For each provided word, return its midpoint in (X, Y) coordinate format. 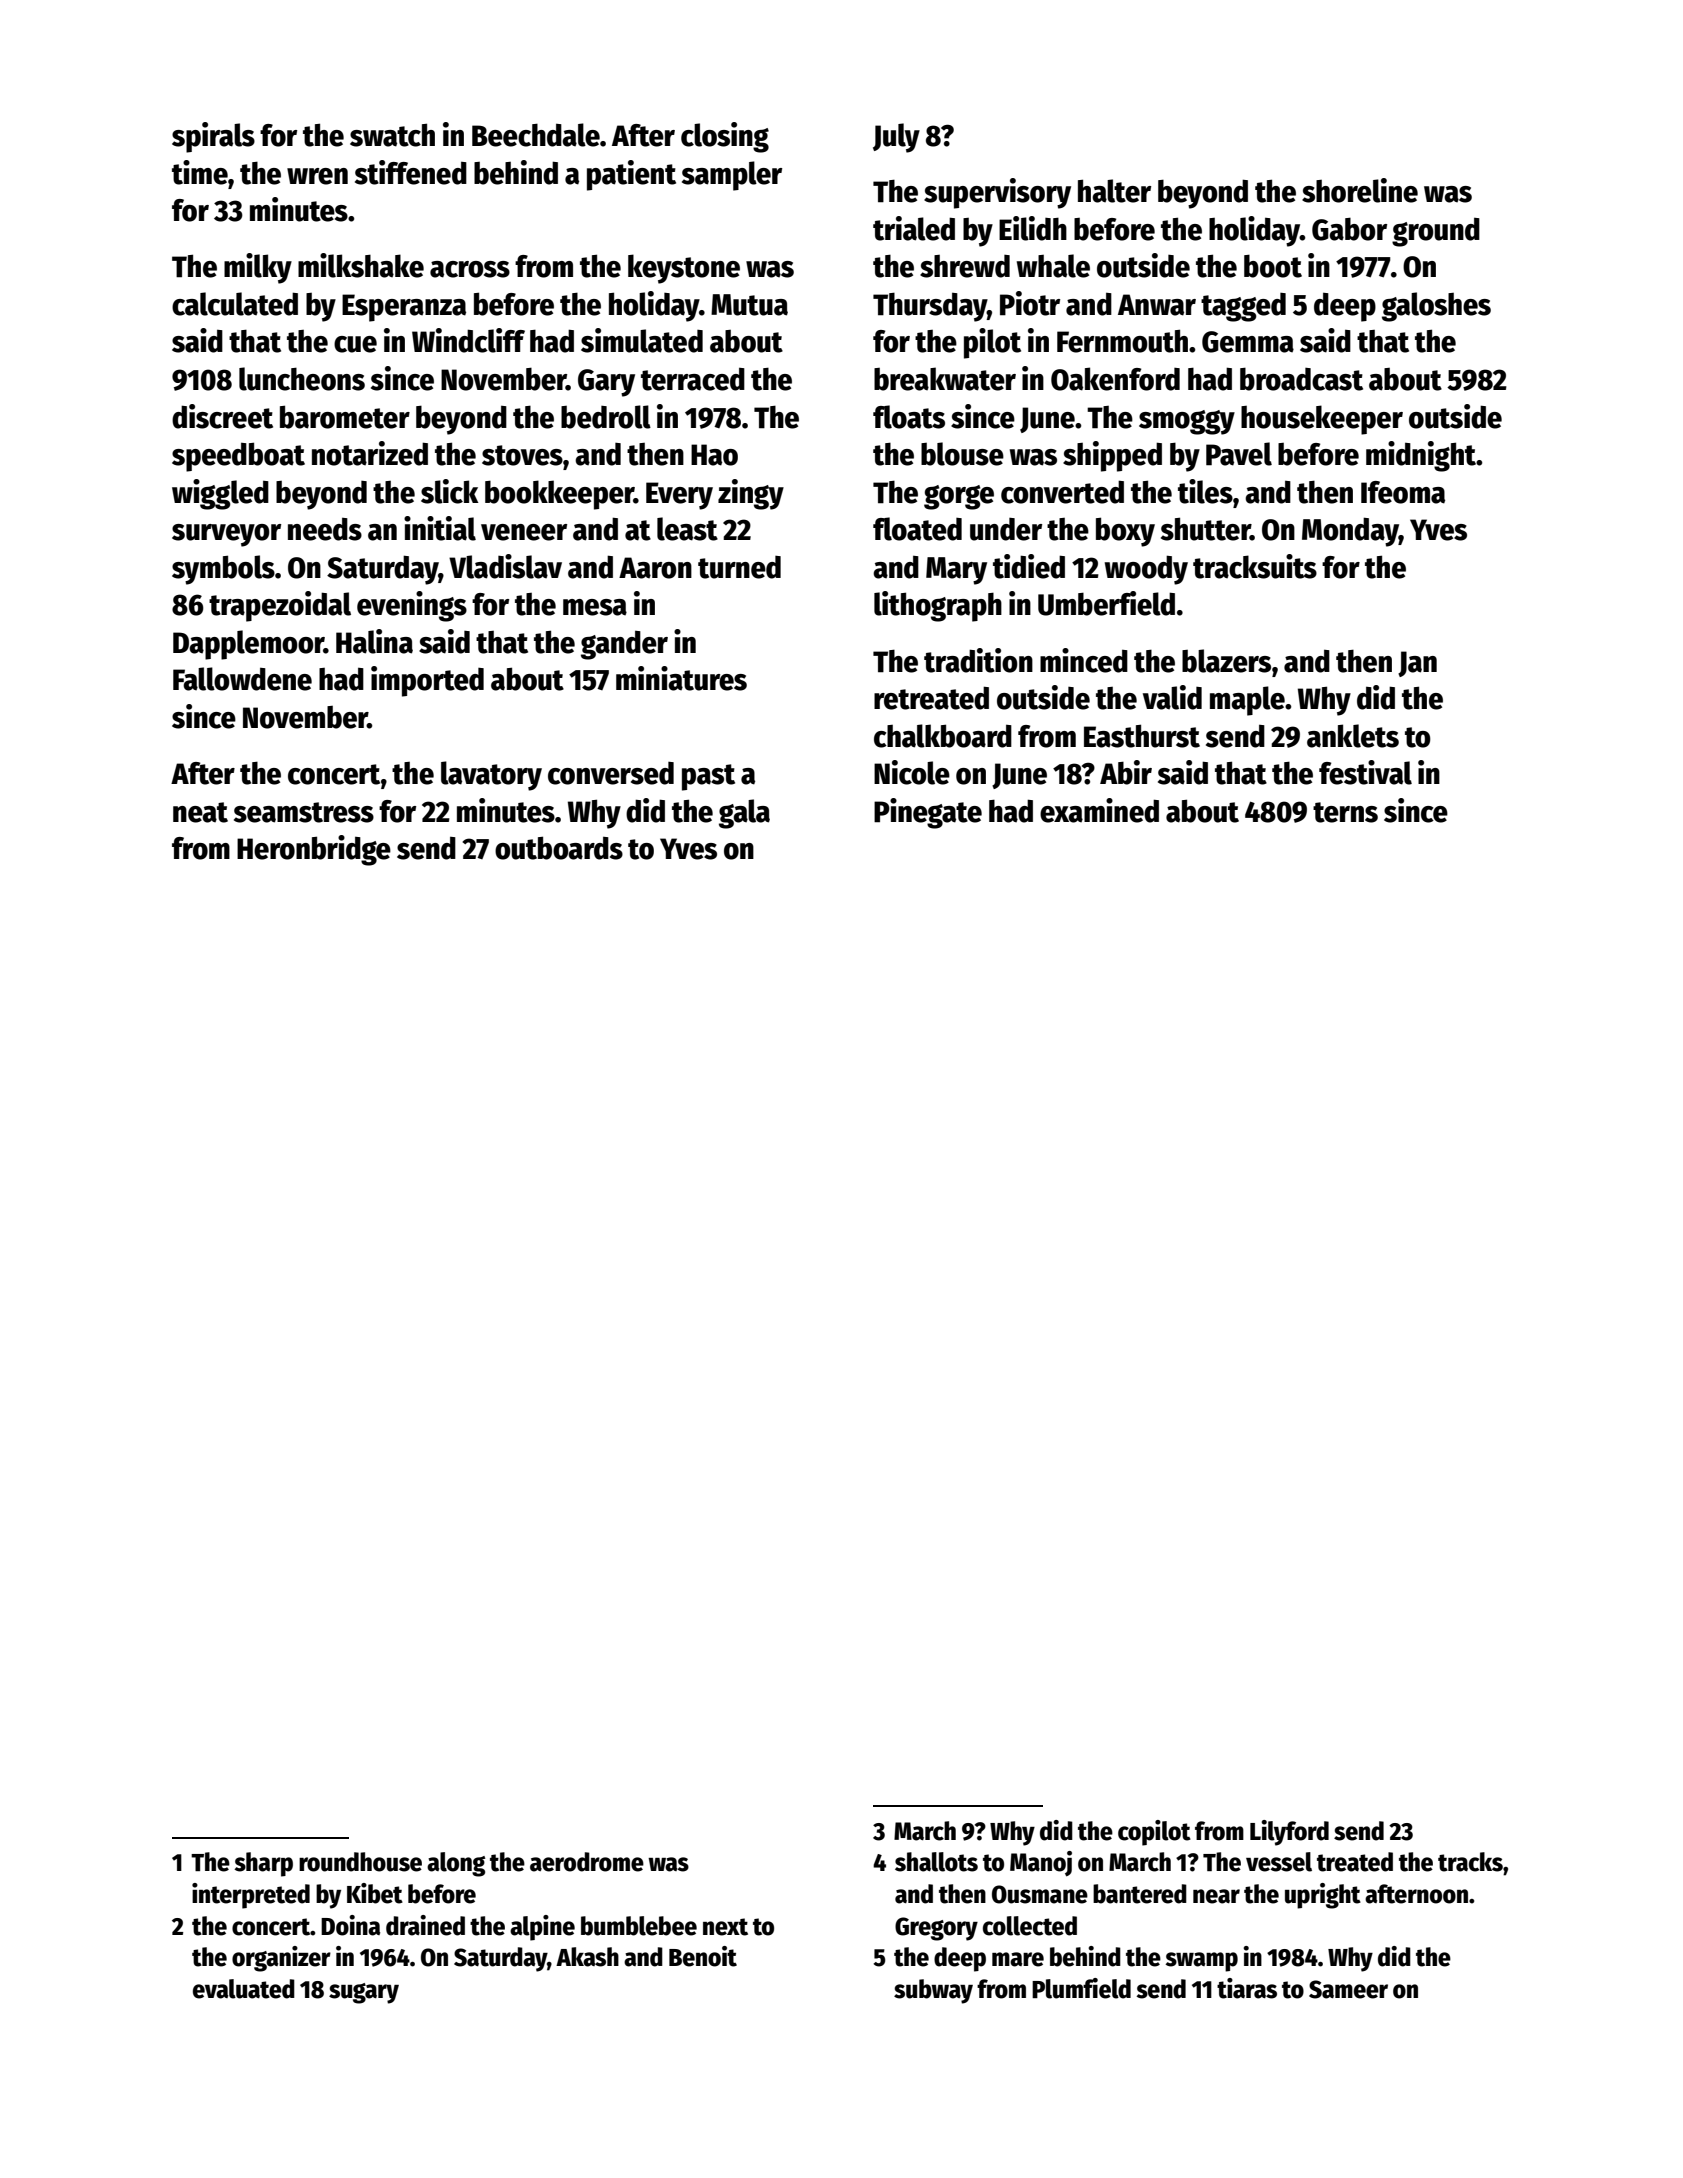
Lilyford (1289, 1833)
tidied (1029, 566)
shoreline (1360, 190)
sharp (263, 1864)
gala (744, 814)
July (896, 138)
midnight (1421, 456)
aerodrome (587, 1862)
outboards (559, 848)
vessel (1279, 1862)
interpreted (251, 1896)
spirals (213, 137)
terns (1345, 812)
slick (450, 491)
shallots (936, 1862)
